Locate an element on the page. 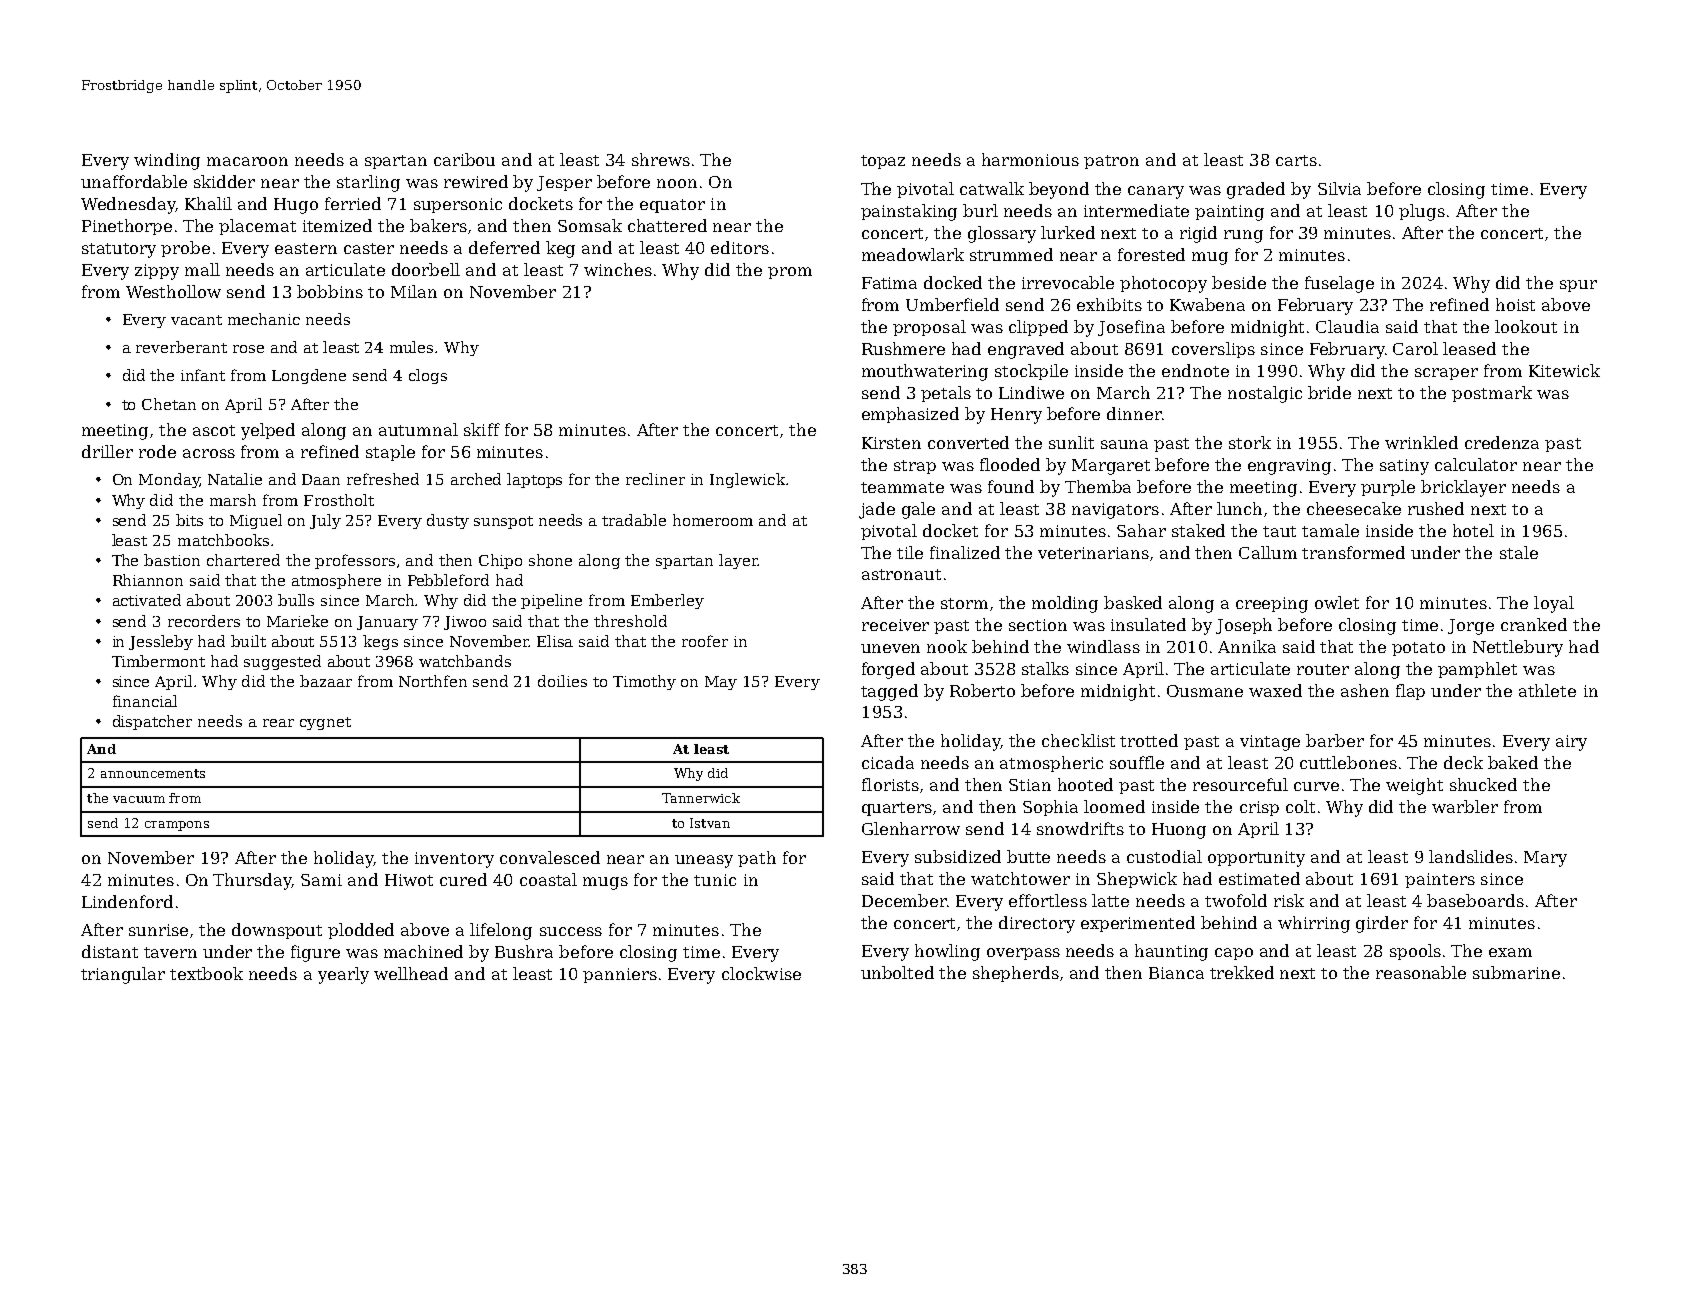 Image resolution: width=1684 pixels, height=1301 pixels. triangular is located at coordinates (123, 975).
